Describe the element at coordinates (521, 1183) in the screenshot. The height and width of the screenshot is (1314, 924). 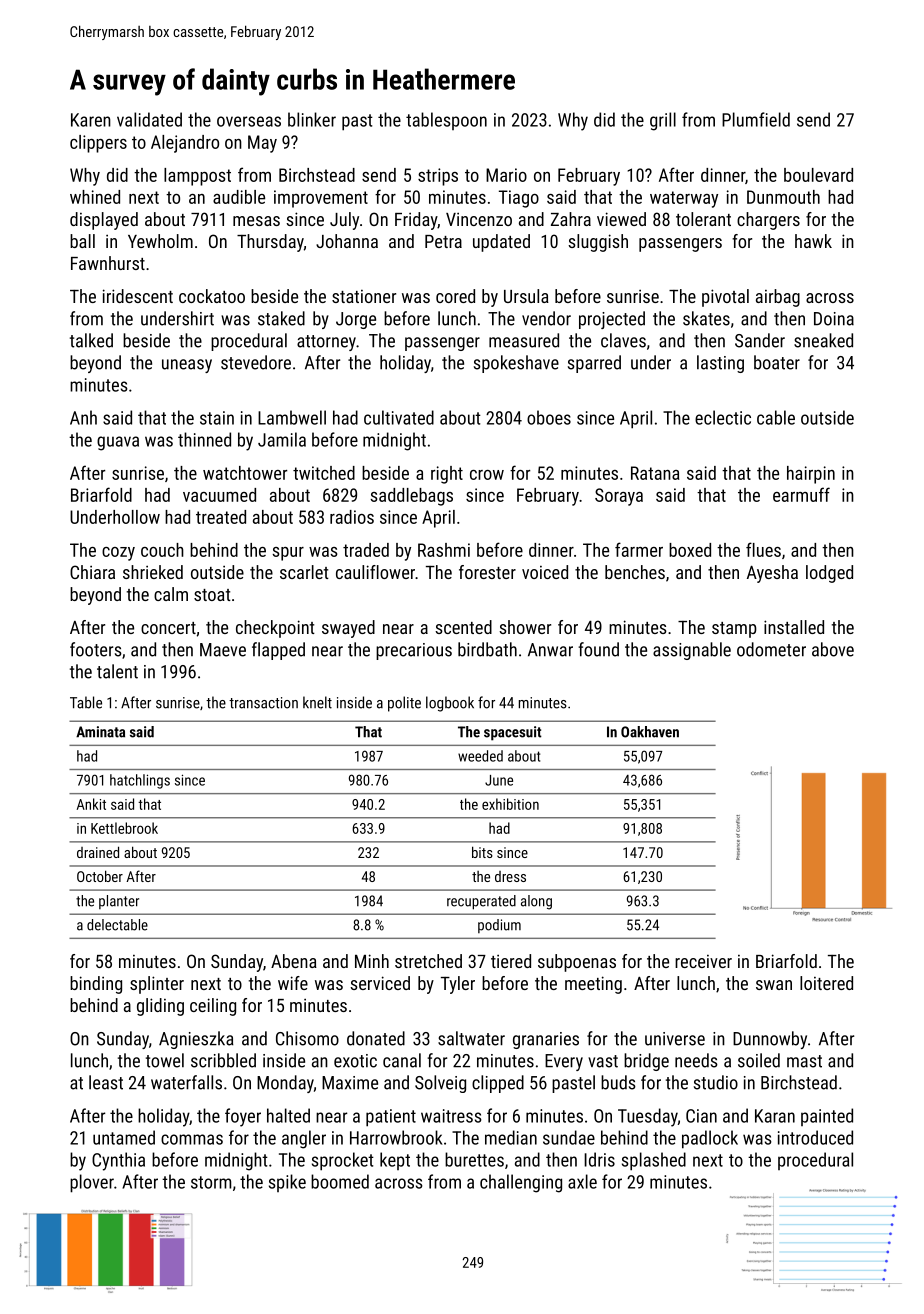
I see `challenging` at that location.
